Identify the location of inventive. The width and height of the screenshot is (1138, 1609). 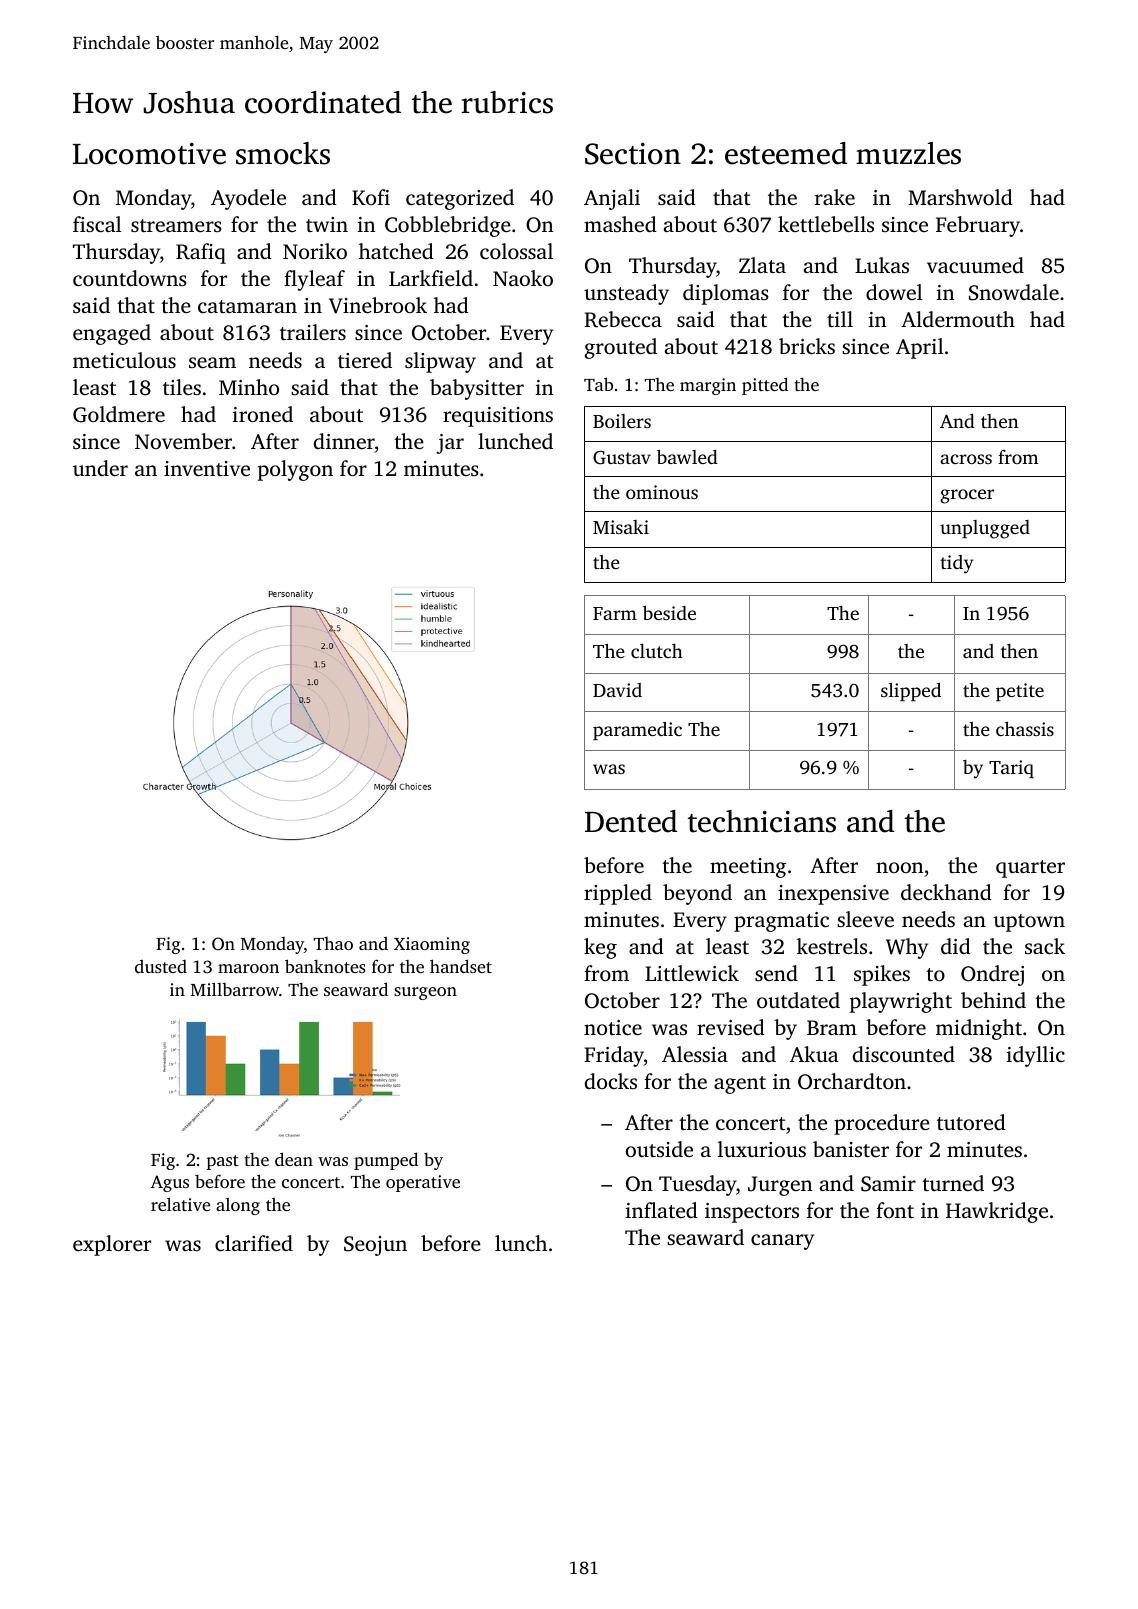
(207, 468).
